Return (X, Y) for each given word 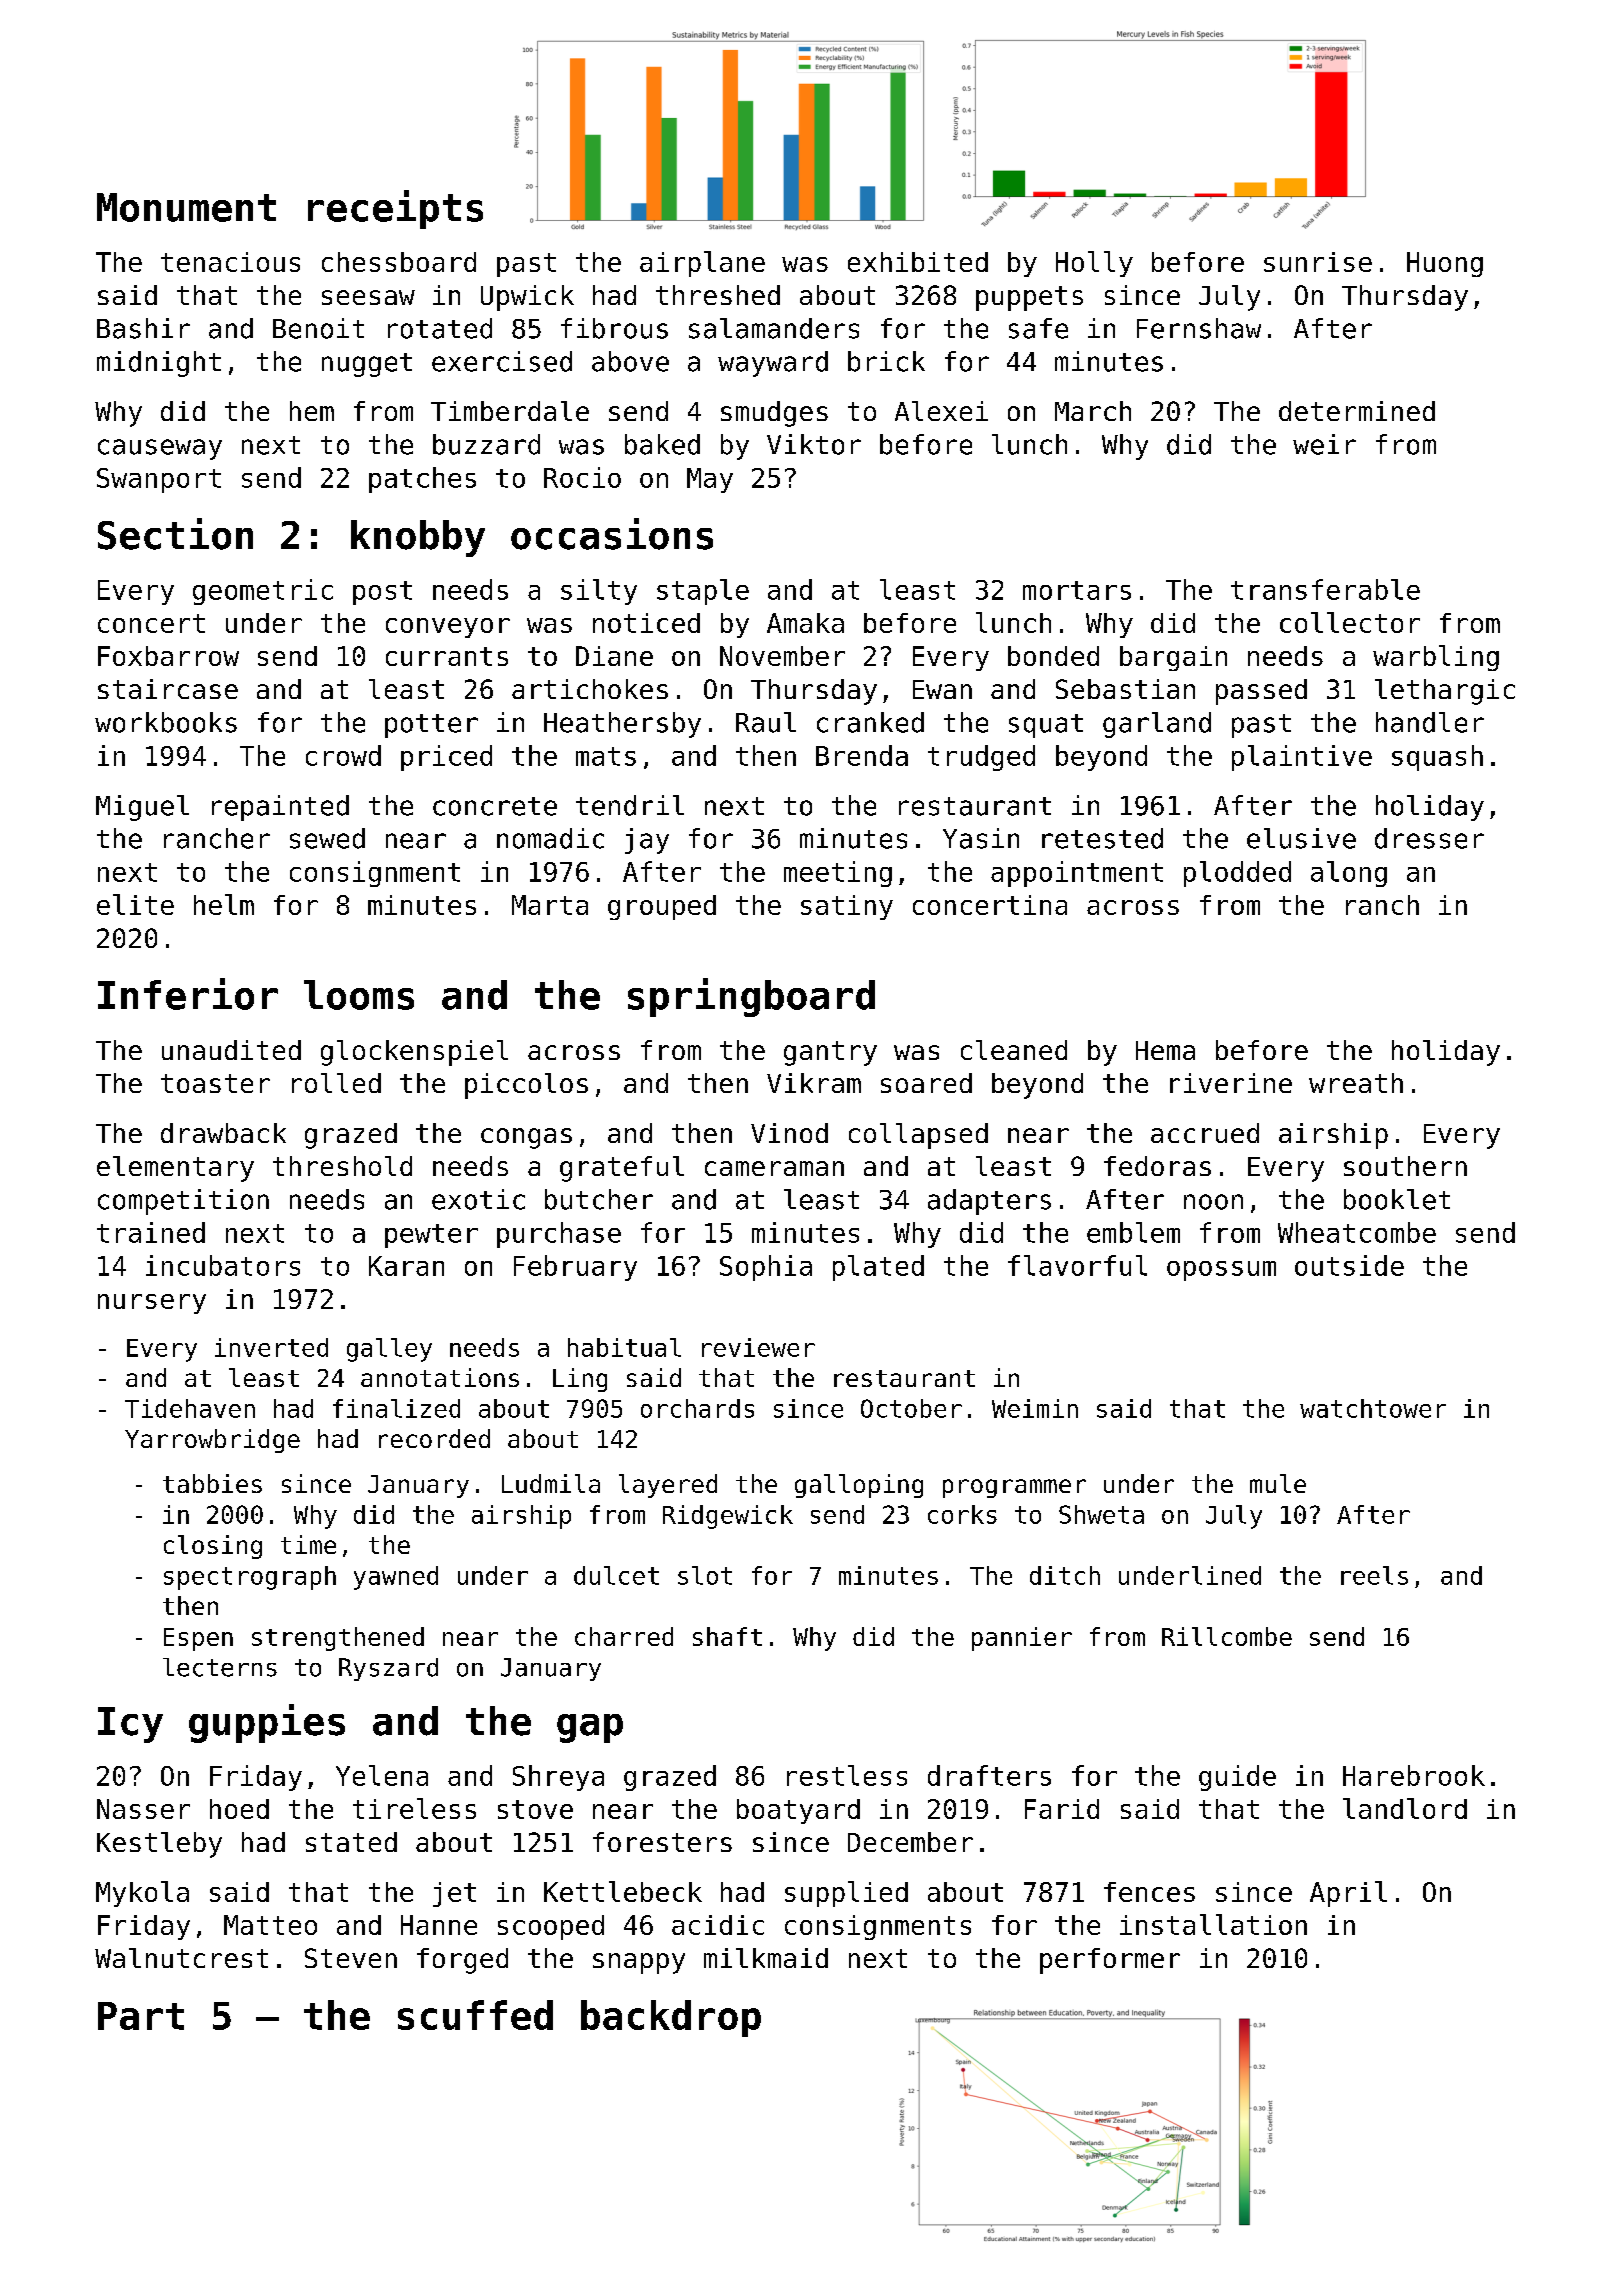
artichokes (590, 689)
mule (1278, 1483)
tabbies (212, 1483)
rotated (440, 328)
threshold (342, 1166)
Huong (1445, 264)
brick (886, 361)
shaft (727, 1636)
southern (1405, 1166)
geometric (263, 592)
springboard (751, 997)
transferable (1325, 589)
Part (141, 2016)
